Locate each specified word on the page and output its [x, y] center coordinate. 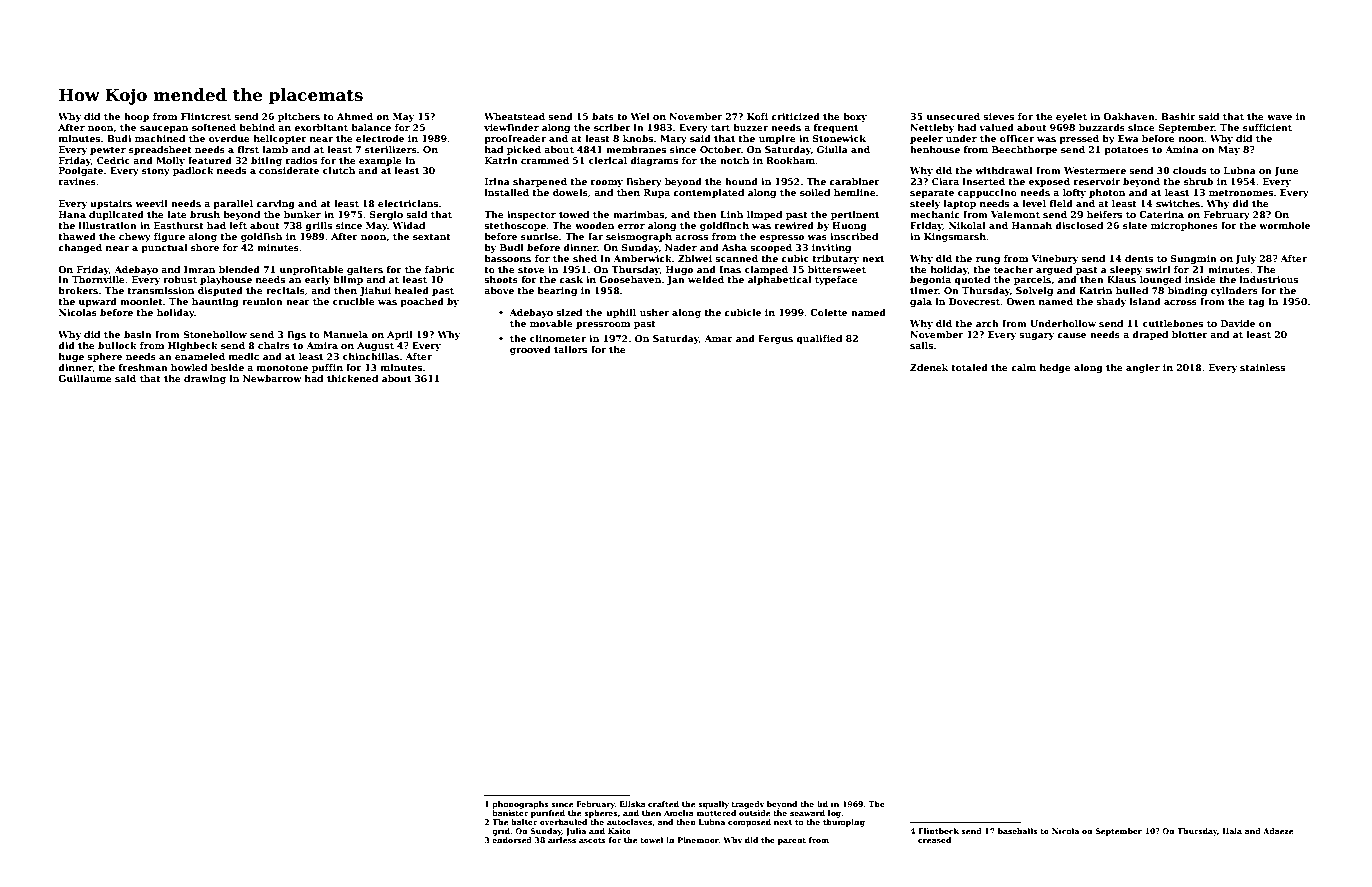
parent [792, 841]
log [835, 814]
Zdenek [929, 367]
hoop [136, 117]
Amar [718, 338]
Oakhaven [1129, 116]
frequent [835, 128]
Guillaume [85, 378]
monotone [282, 368]
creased [934, 840]
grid [501, 832]
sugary [1036, 336]
